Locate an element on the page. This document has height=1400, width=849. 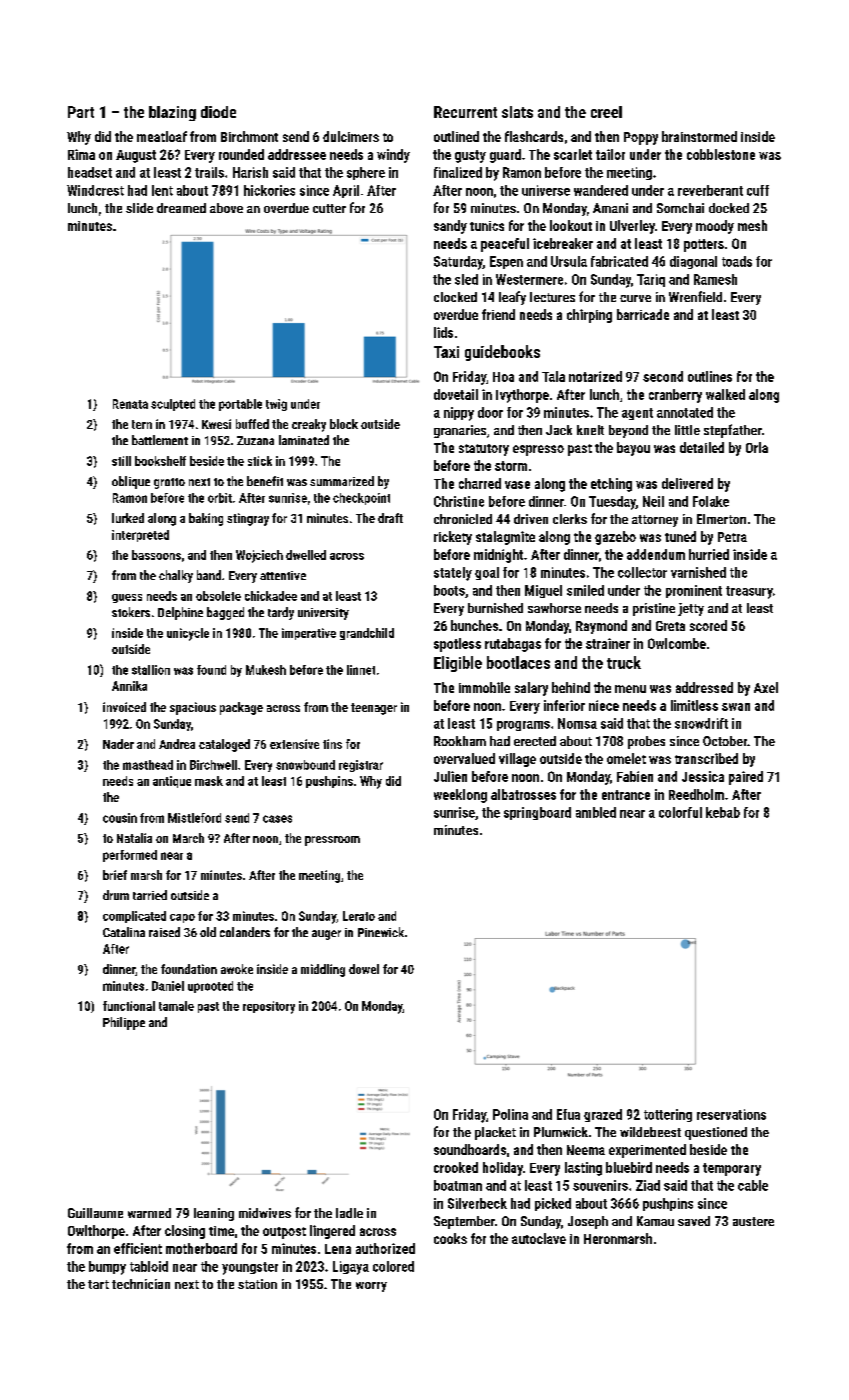
reservations is located at coordinates (731, 1114).
